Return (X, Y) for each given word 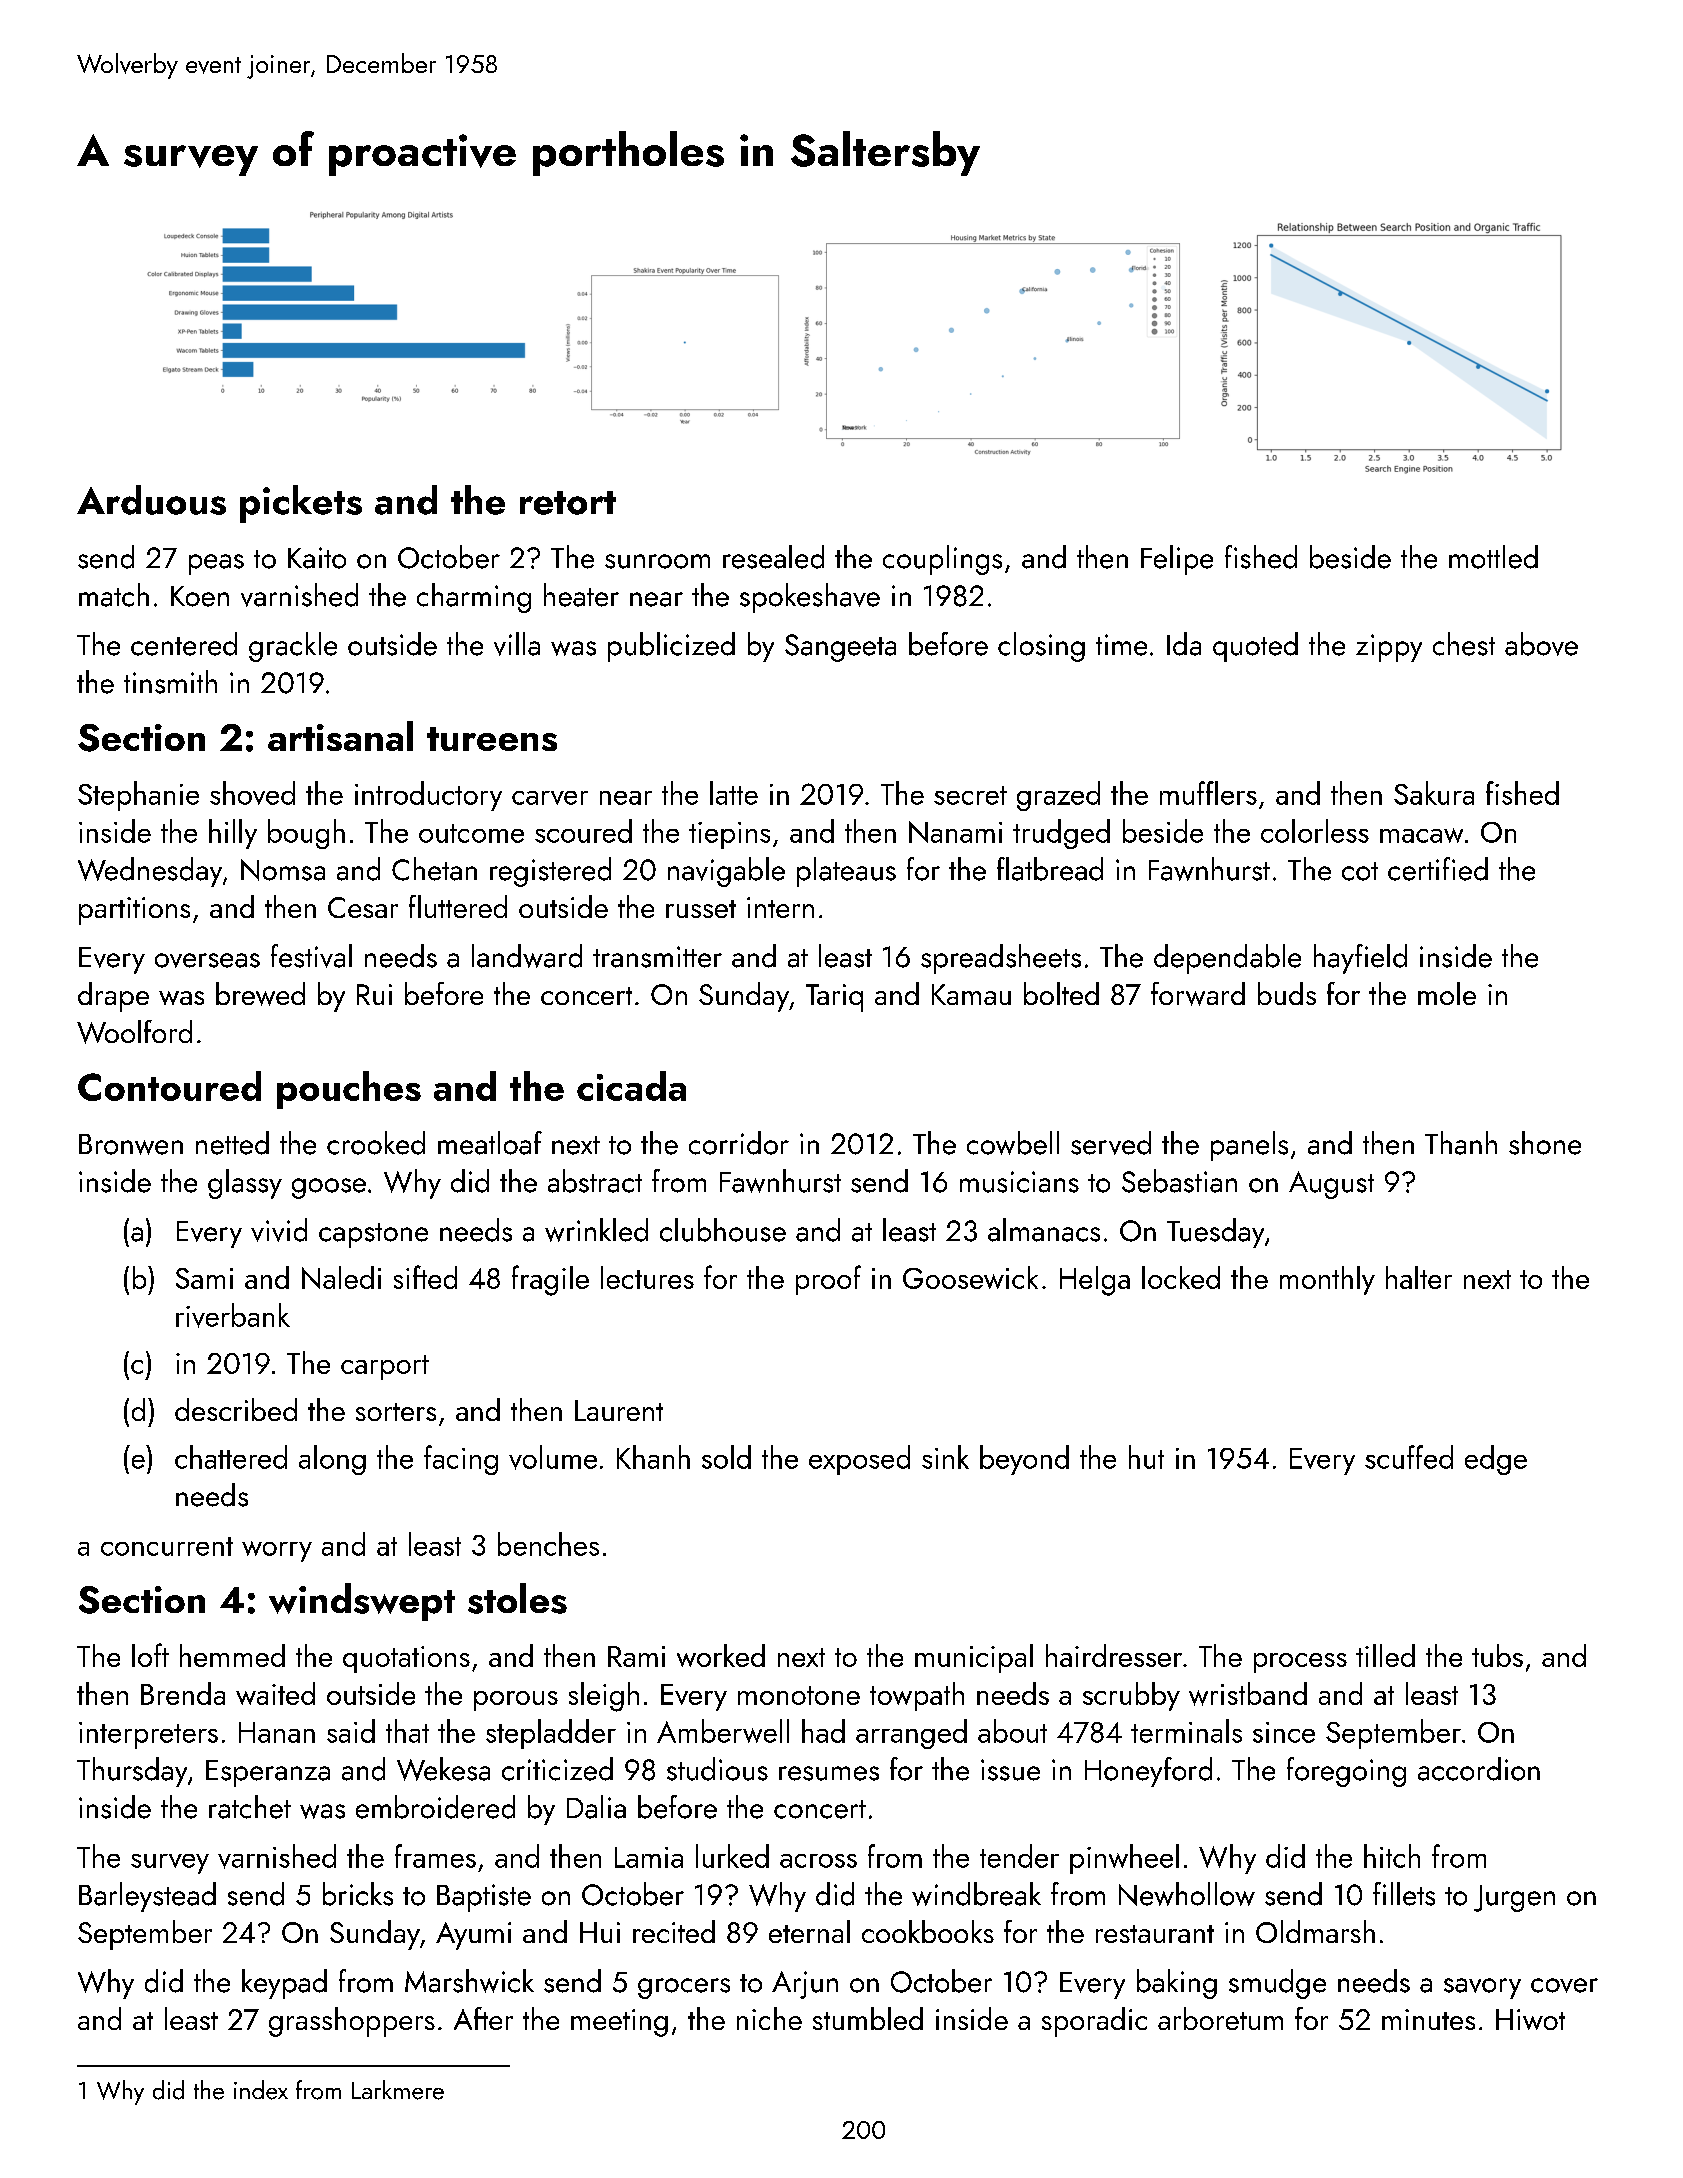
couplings (942, 560)
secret (970, 795)
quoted (1255, 647)
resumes (829, 1773)
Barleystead (147, 1897)
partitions (134, 911)
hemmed (232, 1655)
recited (674, 1931)
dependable (1227, 959)
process (1300, 1663)
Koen (200, 596)
